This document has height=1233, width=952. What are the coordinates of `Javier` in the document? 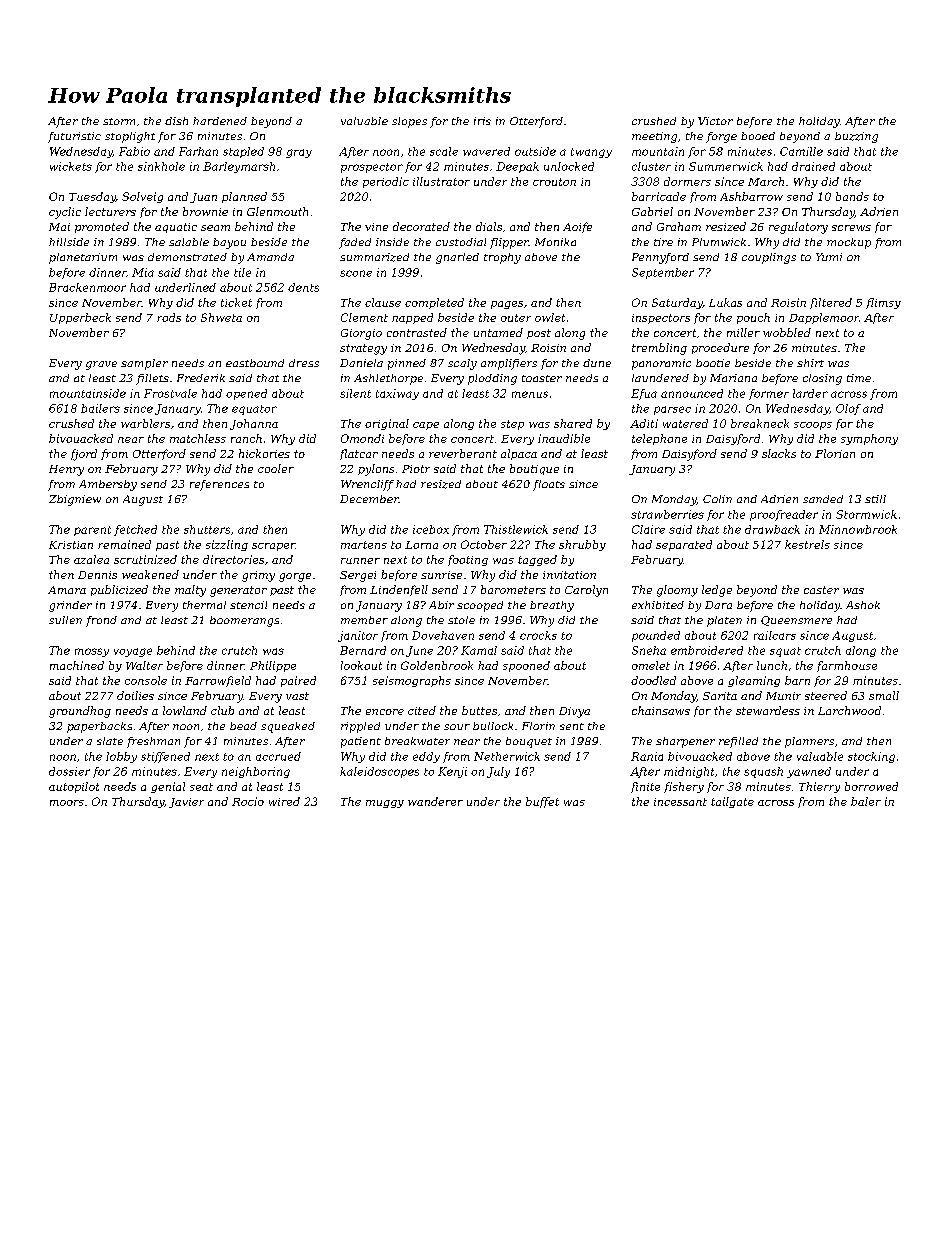 It's located at (186, 803).
